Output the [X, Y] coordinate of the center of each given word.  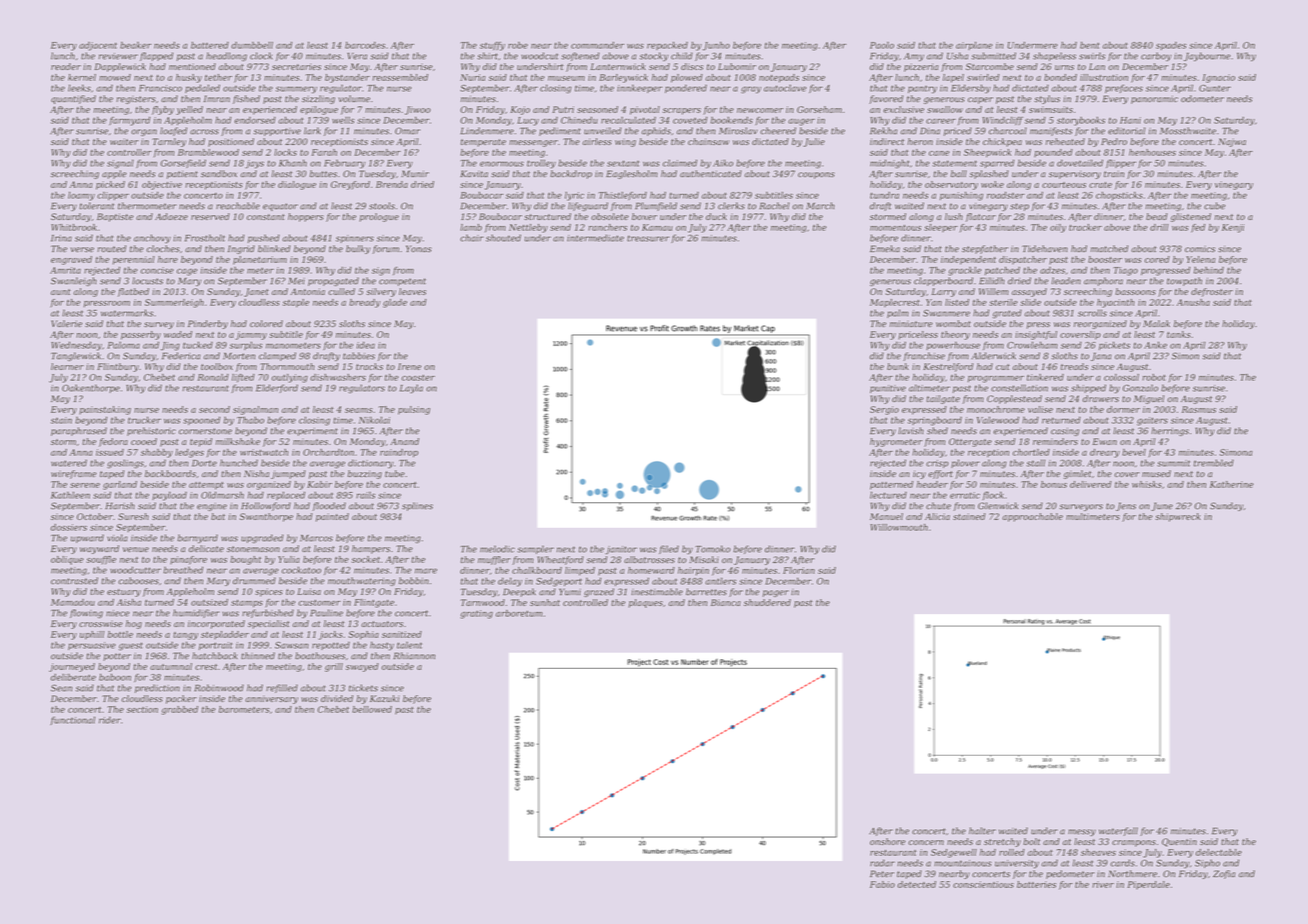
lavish [911, 431]
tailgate [943, 399]
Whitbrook [74, 227]
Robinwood [219, 688]
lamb [471, 227]
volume [354, 99]
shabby [157, 453]
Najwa [1232, 142]
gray [751, 90]
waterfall [1118, 831]
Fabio [882, 884]
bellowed [372, 709]
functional [72, 720]
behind [1209, 270]
